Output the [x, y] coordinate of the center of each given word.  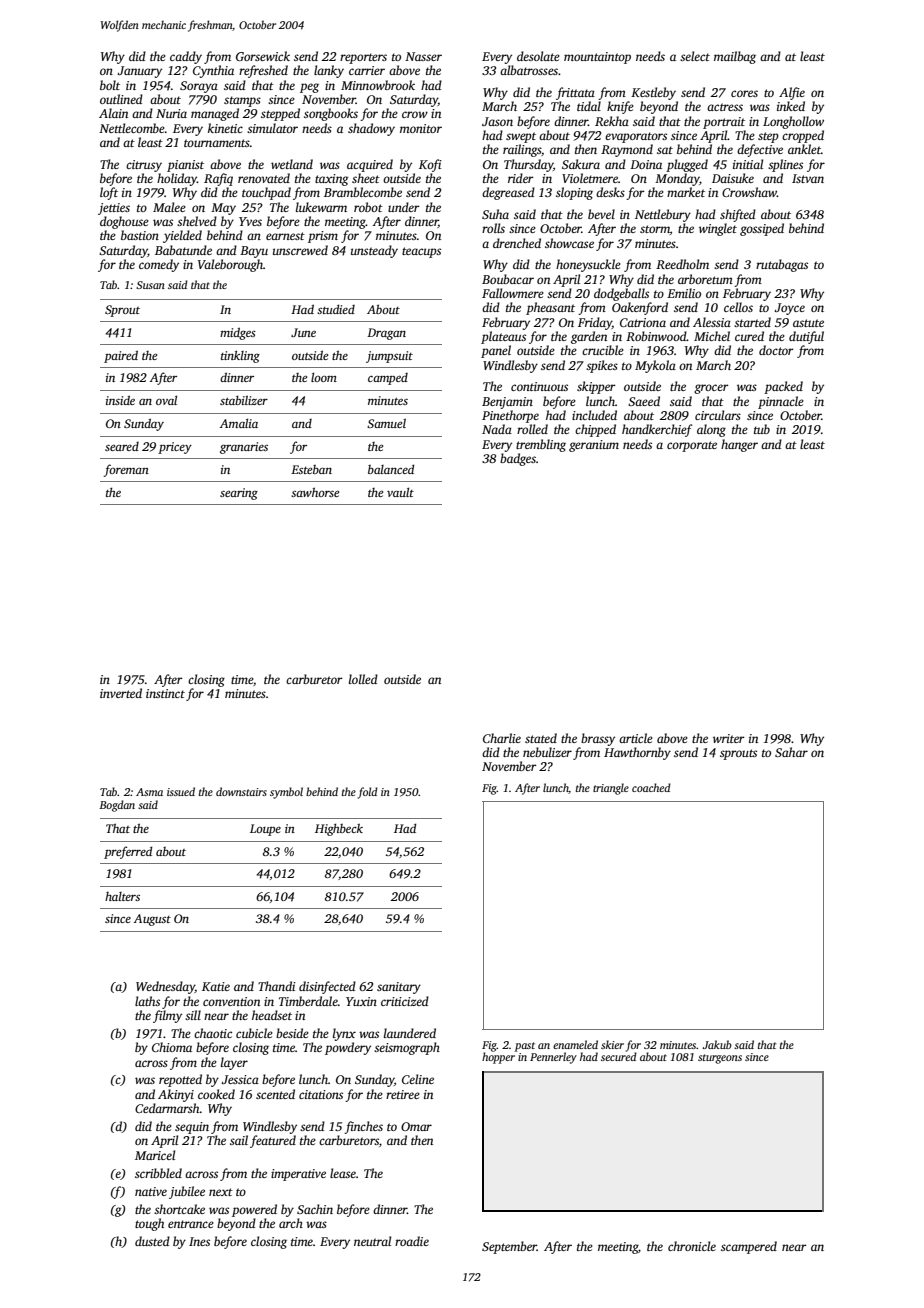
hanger [739, 445]
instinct [165, 693]
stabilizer [244, 400]
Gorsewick [263, 56]
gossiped [762, 229]
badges [518, 459]
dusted [152, 1241]
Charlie [502, 738]
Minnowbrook [378, 85]
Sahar [791, 752]
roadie [412, 1241]
